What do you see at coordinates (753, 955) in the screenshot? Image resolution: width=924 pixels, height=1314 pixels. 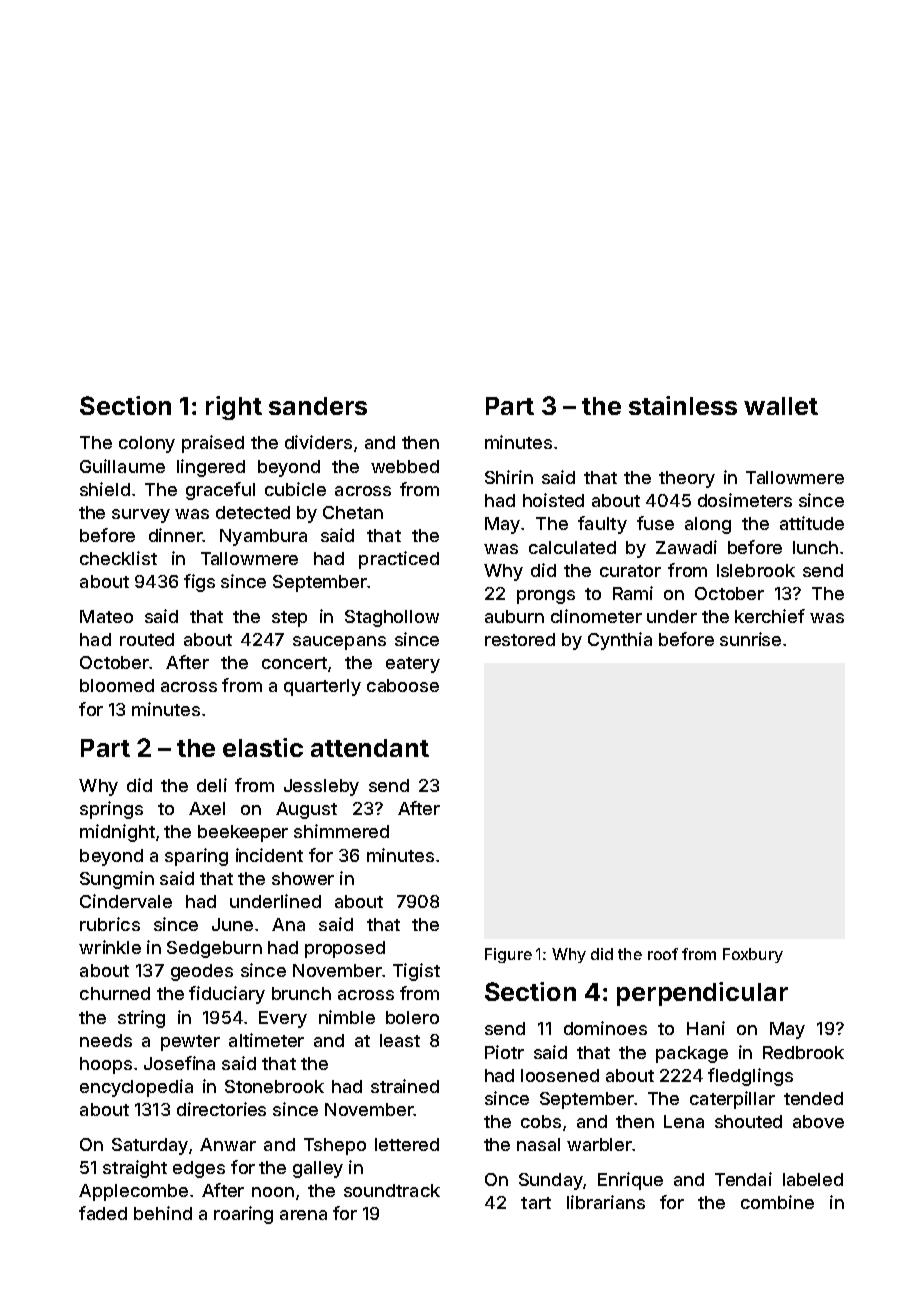 I see `Foxbury` at bounding box center [753, 955].
